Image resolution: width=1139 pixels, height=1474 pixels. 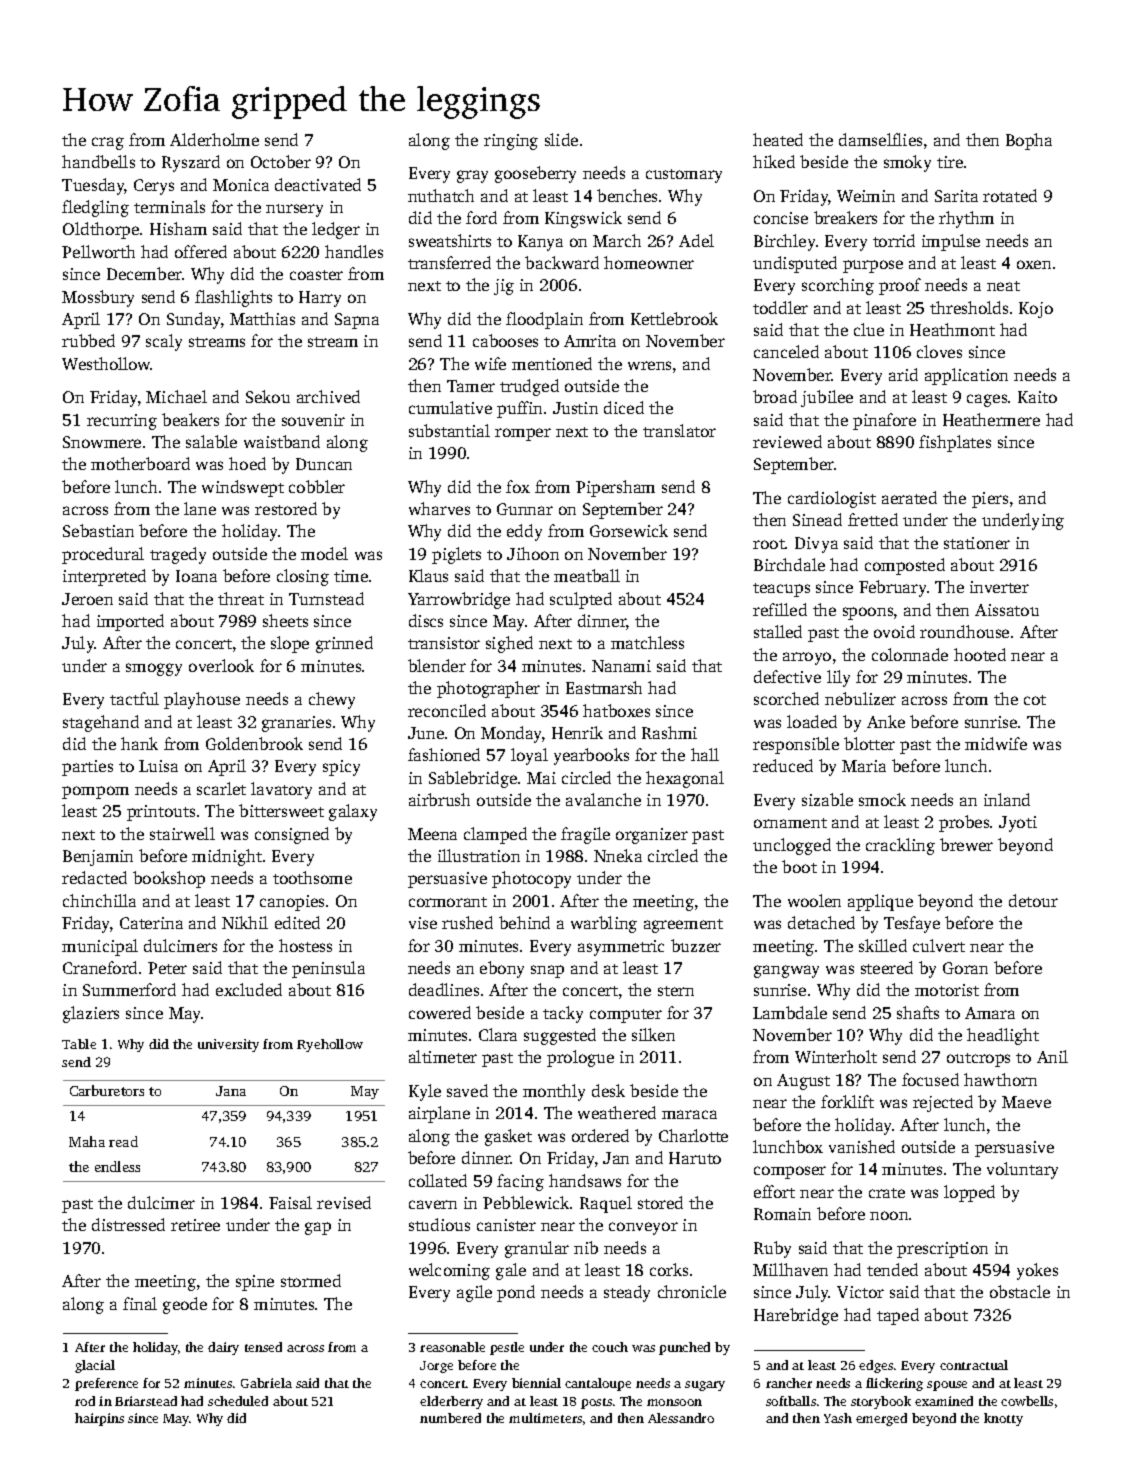 I want to click on Haruto, so click(x=695, y=1158).
